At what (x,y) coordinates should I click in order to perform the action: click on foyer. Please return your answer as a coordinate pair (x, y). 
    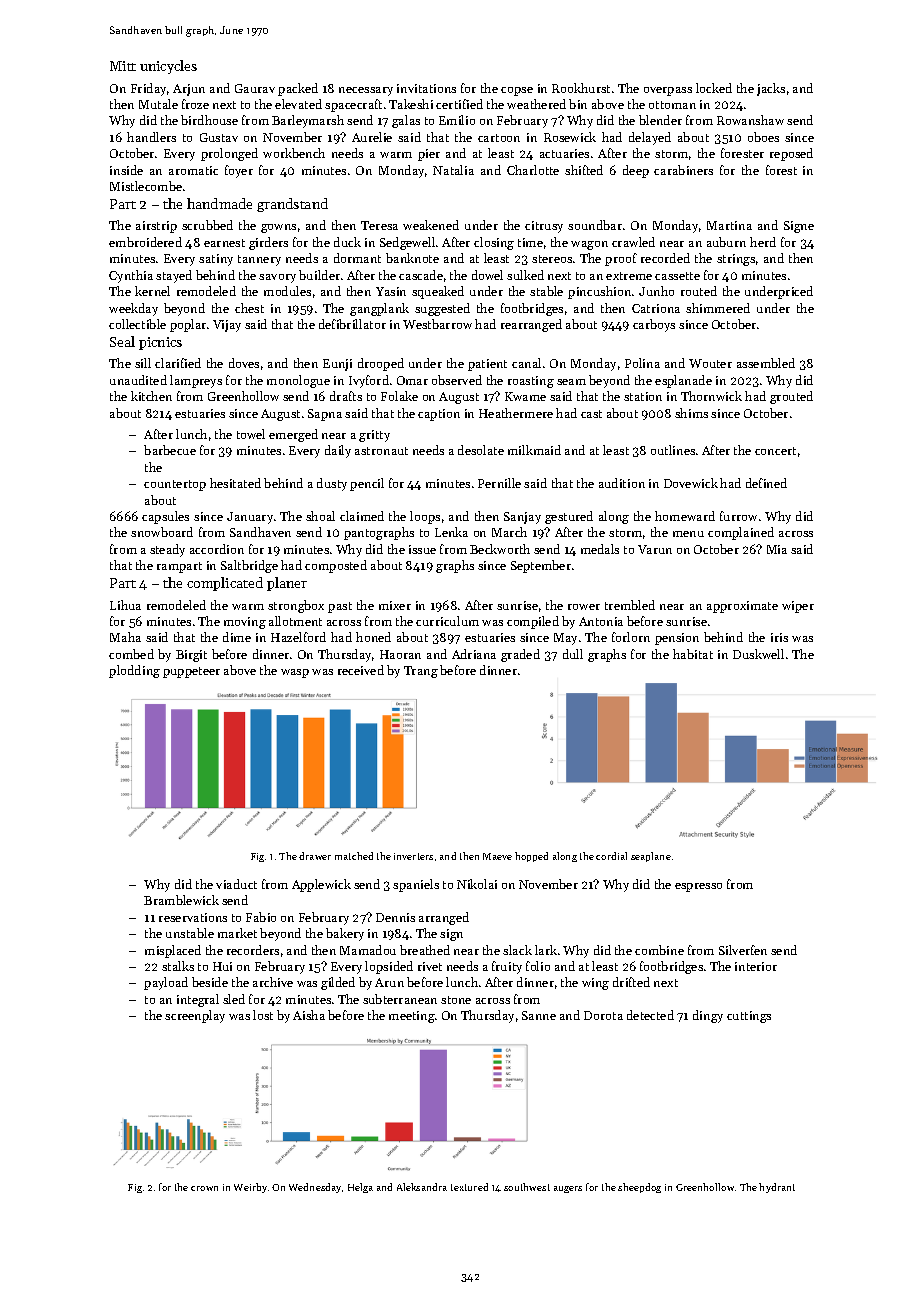
    Looking at the image, I should click on (239, 171).
